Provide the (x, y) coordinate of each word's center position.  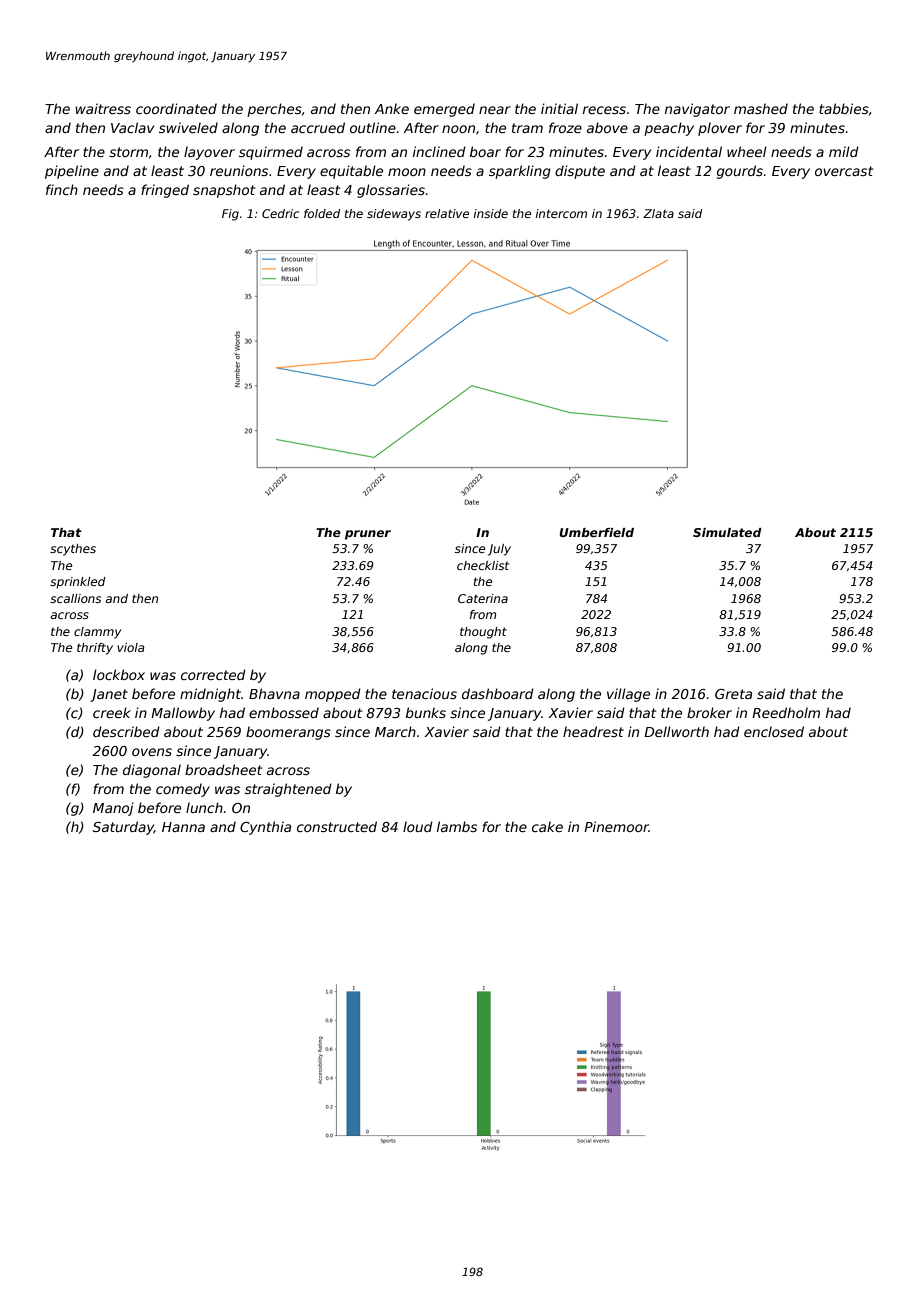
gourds (740, 172)
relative (447, 213)
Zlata (658, 213)
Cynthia (265, 828)
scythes (73, 550)
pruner (368, 535)
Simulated (727, 532)
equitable (351, 172)
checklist (483, 565)
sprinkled (78, 583)
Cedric (280, 213)
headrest (593, 731)
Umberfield (596, 532)
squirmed (271, 153)
